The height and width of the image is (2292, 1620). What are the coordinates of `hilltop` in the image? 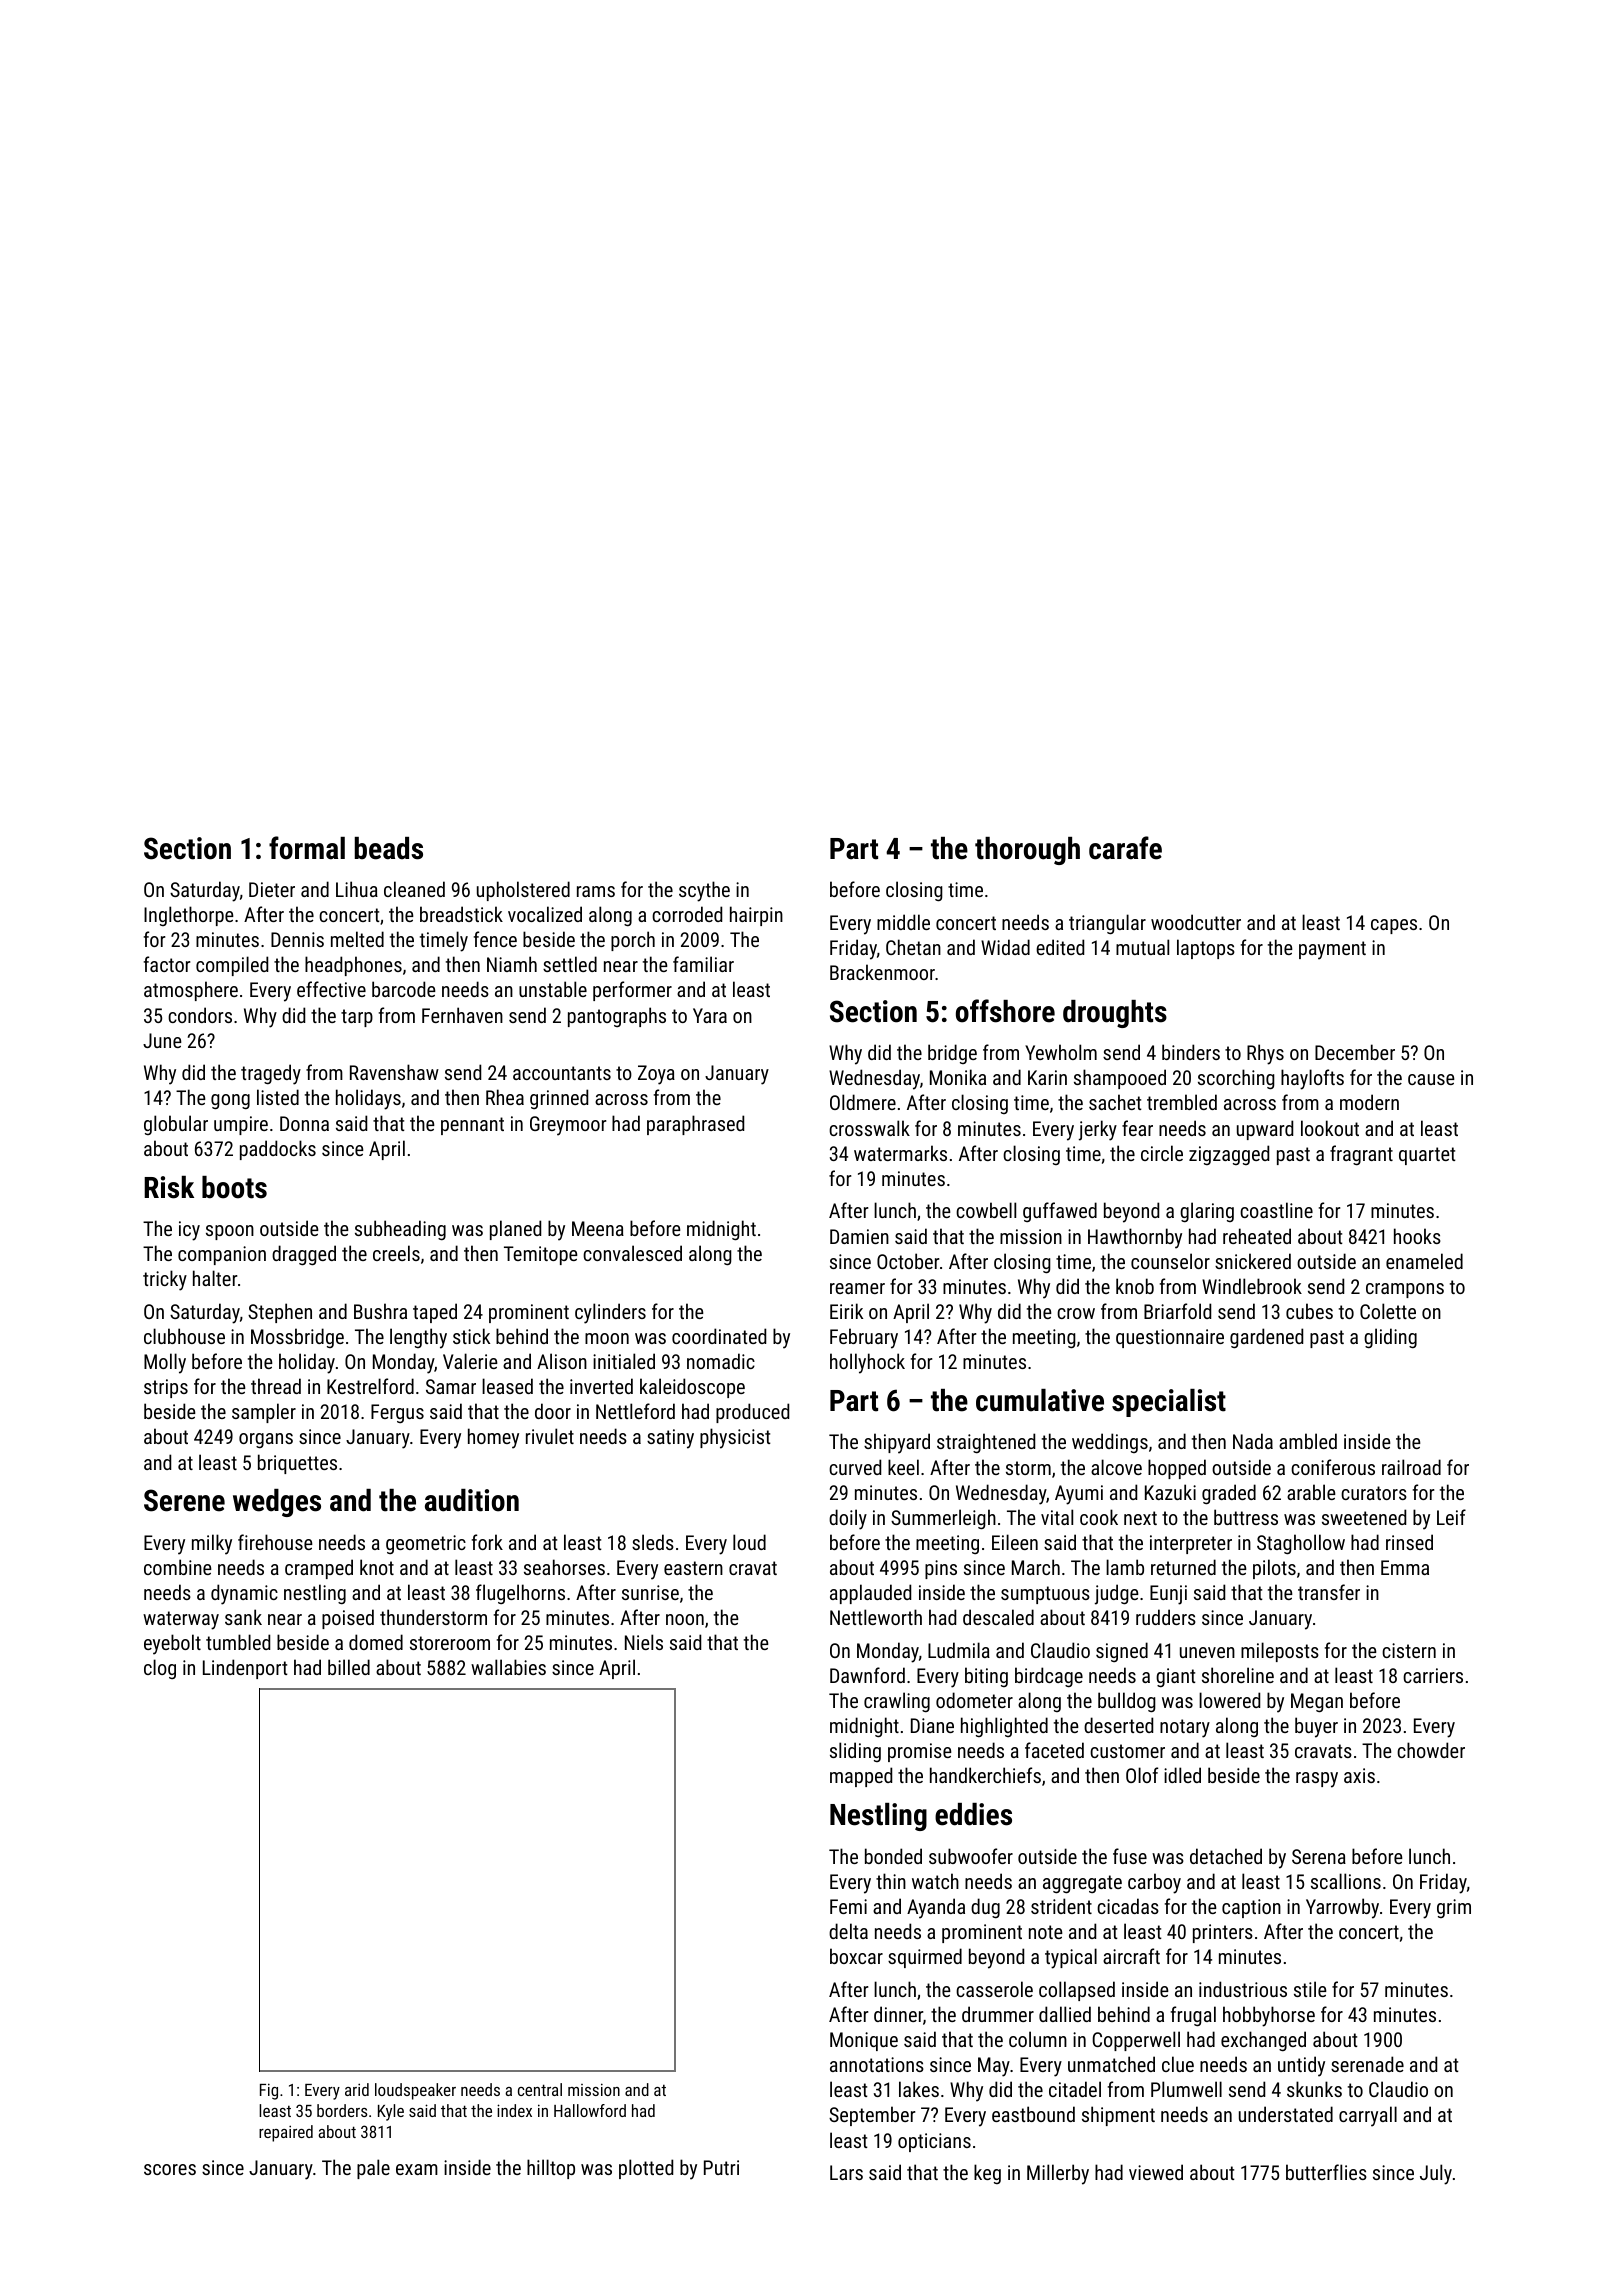 It's located at (551, 2169).
